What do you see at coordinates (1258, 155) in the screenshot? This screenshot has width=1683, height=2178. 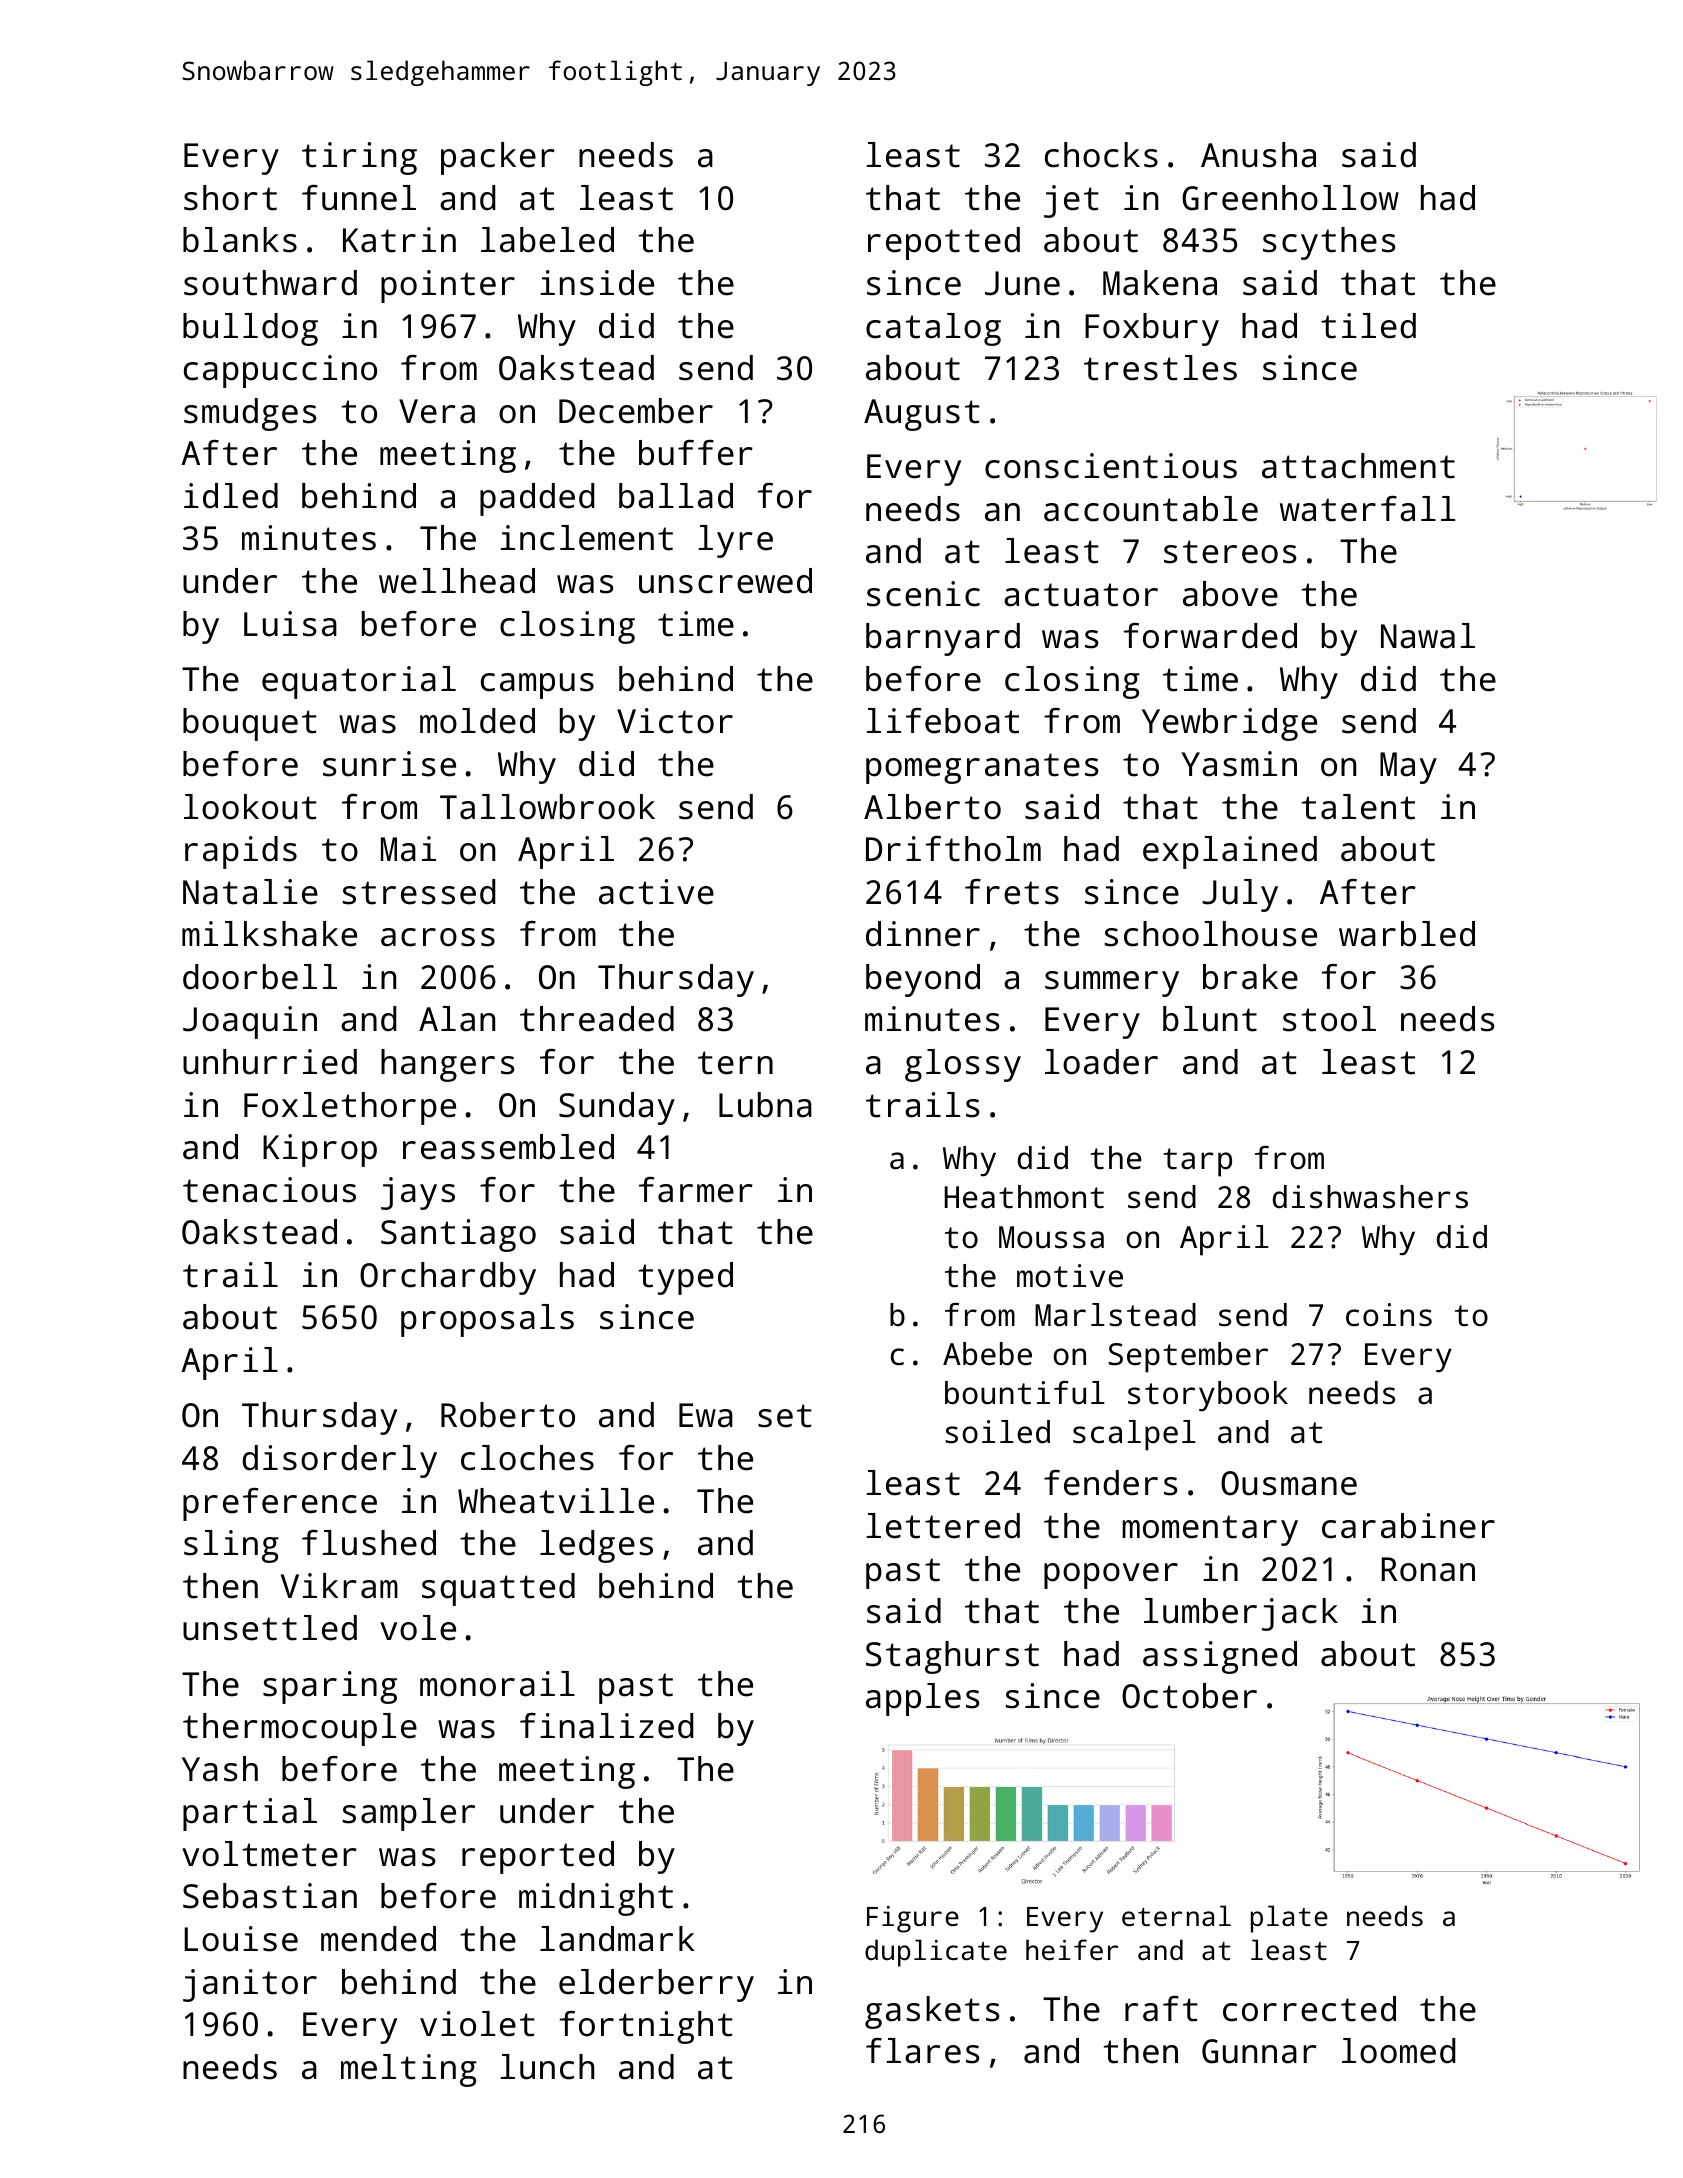 I see `Anusha` at bounding box center [1258, 155].
